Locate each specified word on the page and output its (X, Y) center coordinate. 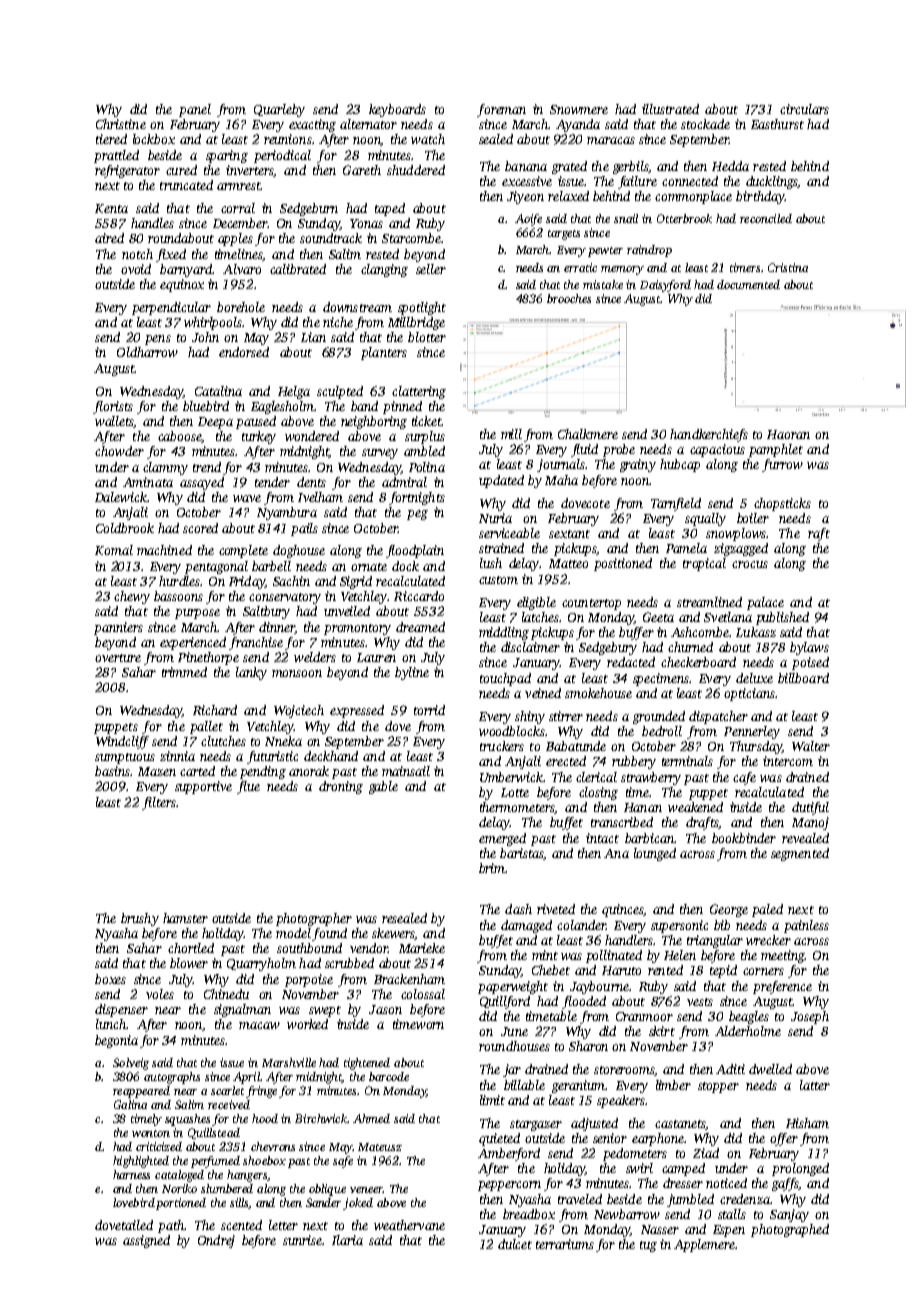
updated (501, 481)
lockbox (154, 139)
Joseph (810, 1017)
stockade (705, 124)
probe (619, 450)
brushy (140, 919)
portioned (181, 1204)
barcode (389, 1076)
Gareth (362, 170)
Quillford (505, 1002)
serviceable (509, 533)
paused (256, 422)
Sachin (291, 581)
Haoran (788, 434)
